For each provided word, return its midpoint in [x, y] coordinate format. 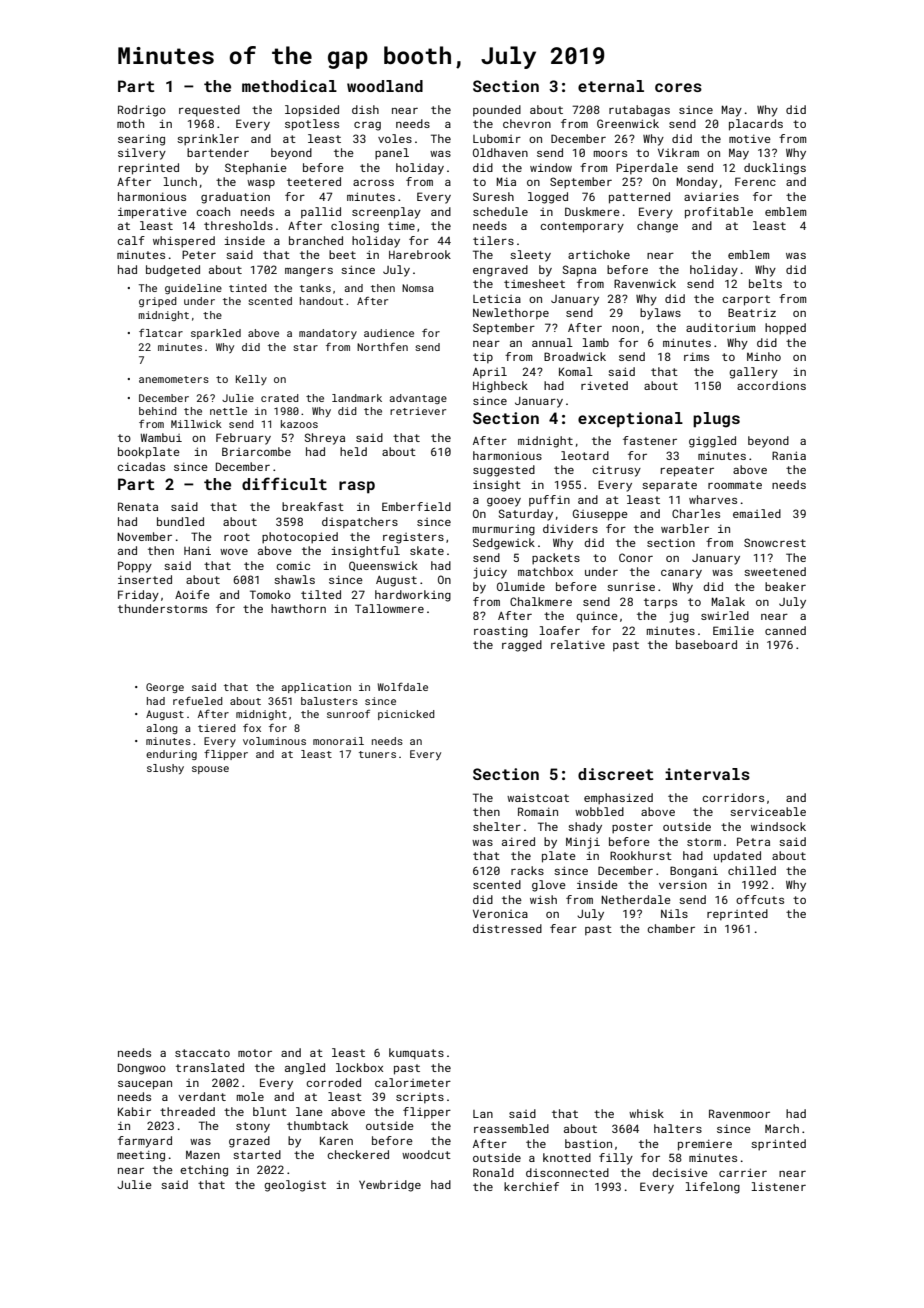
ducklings [775, 169]
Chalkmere [541, 601]
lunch [180, 181]
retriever [418, 411]
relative [578, 644]
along [162, 729]
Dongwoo [142, 1069]
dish [365, 109]
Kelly [251, 380]
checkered [358, 1154]
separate [669, 486]
